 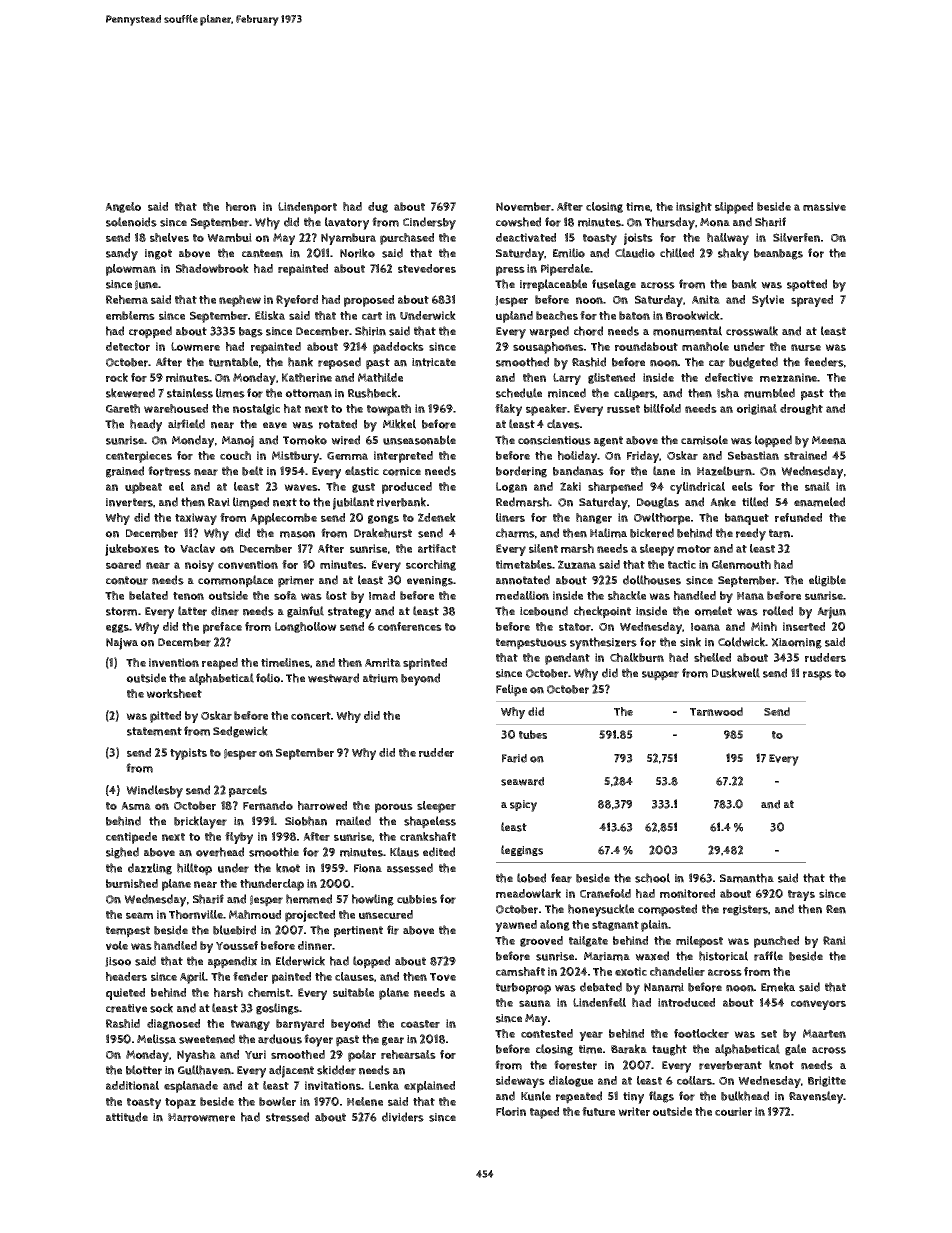 I want to click on attitude, so click(x=127, y=1117).
